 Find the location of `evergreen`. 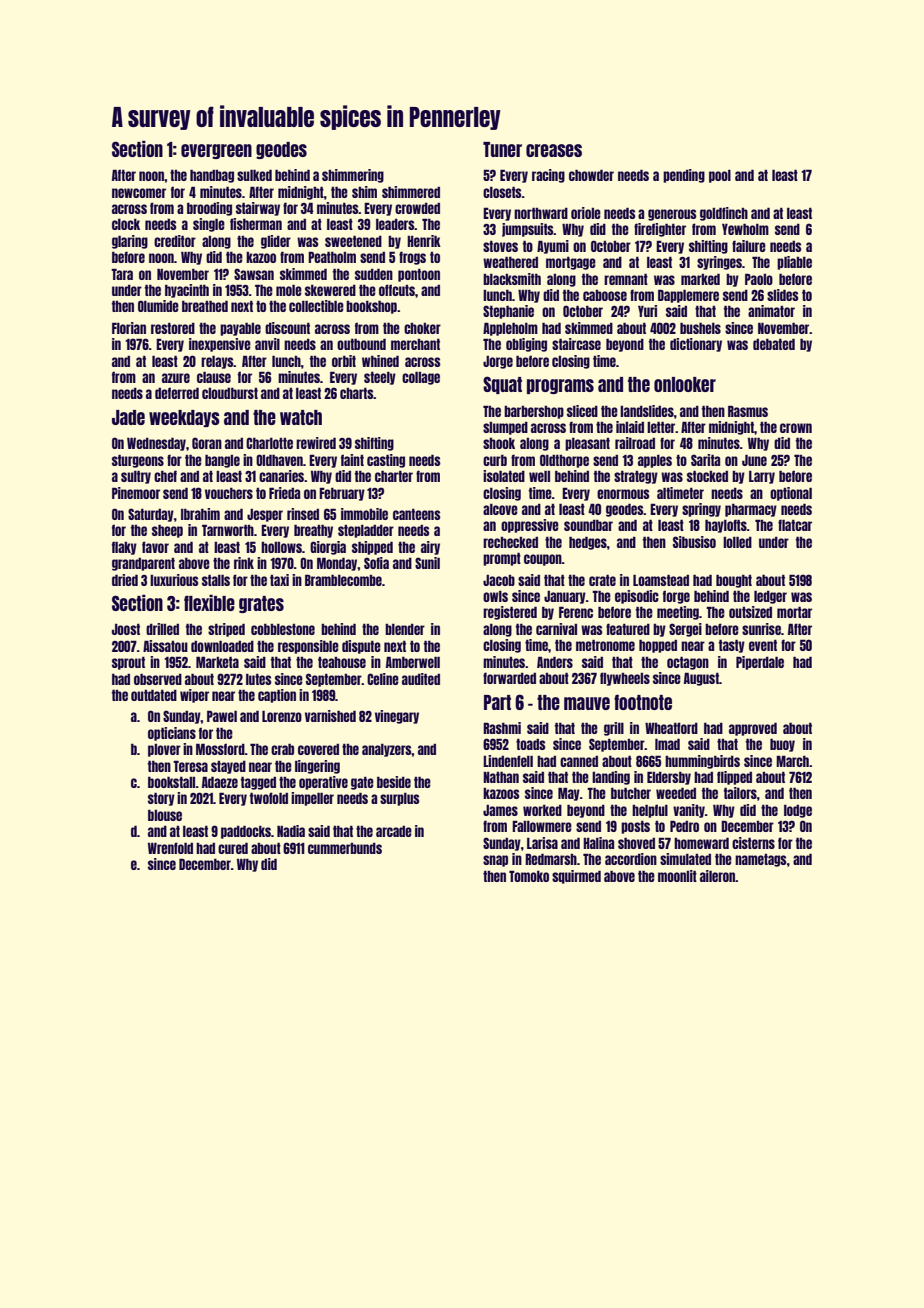

evergreen is located at coordinates (216, 151).
